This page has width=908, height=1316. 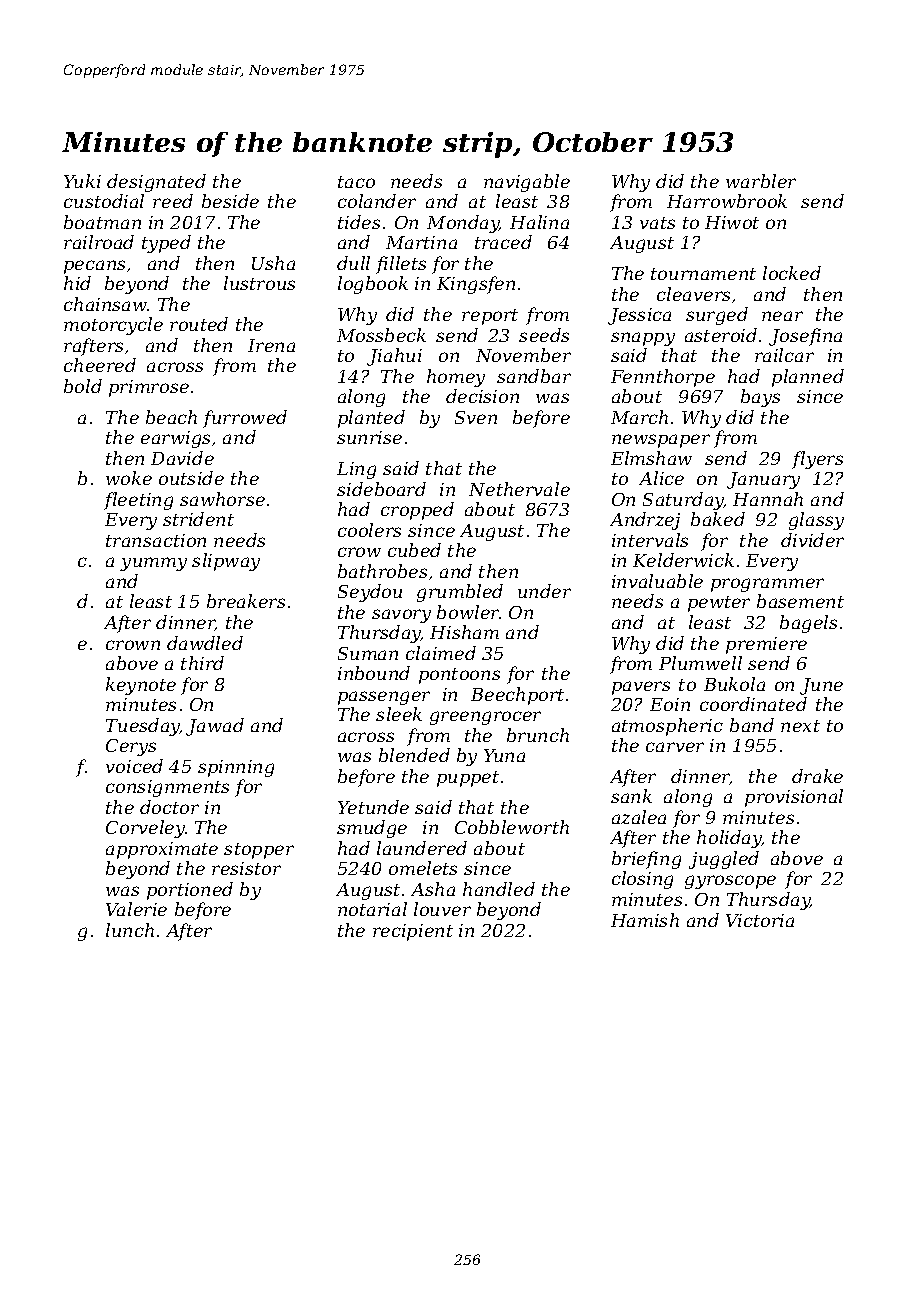 What do you see at coordinates (82, 181) in the page?
I see `Yuki` at bounding box center [82, 181].
